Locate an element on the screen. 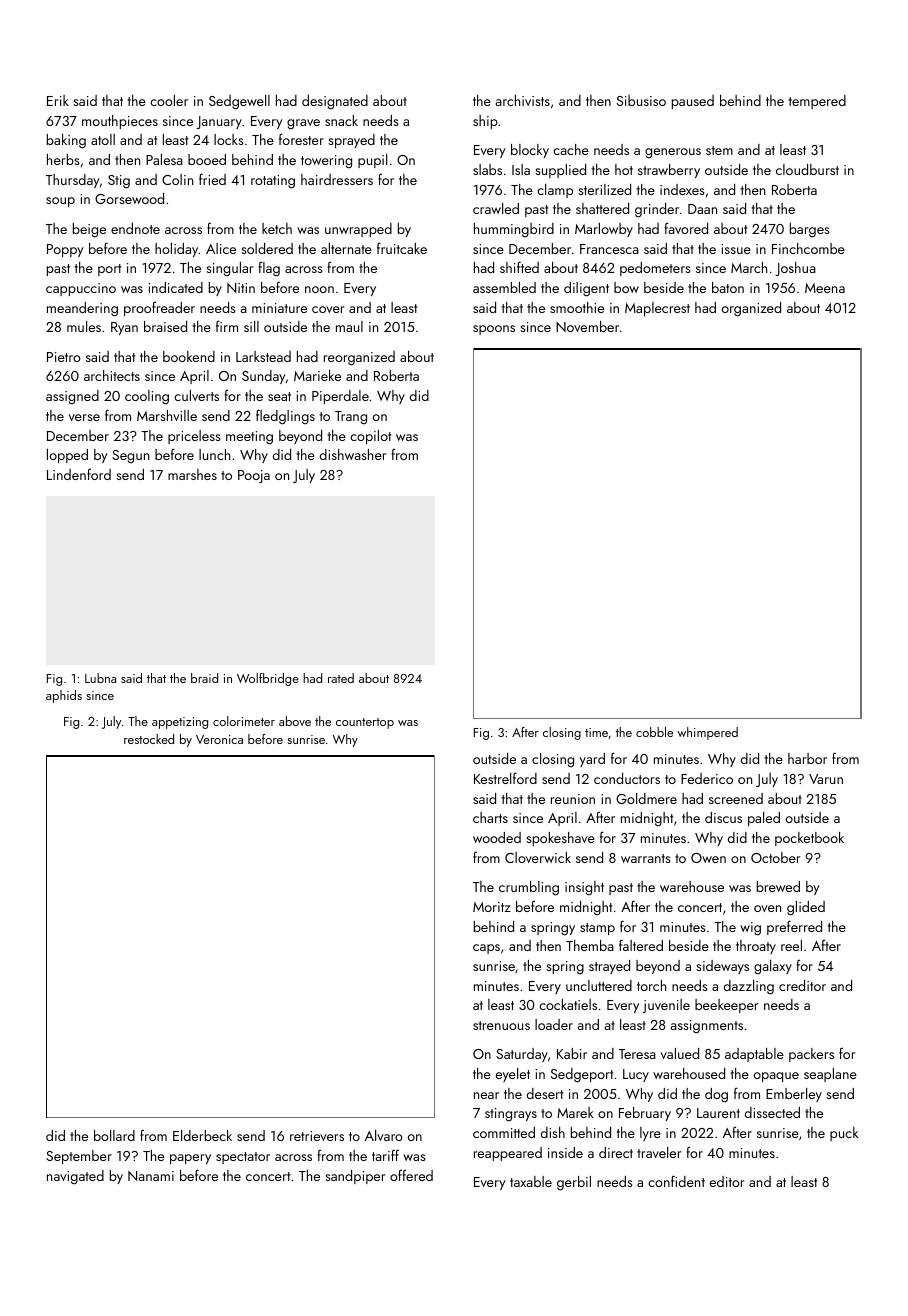 The height and width of the screenshot is (1316, 908). Nanami is located at coordinates (151, 1176).
